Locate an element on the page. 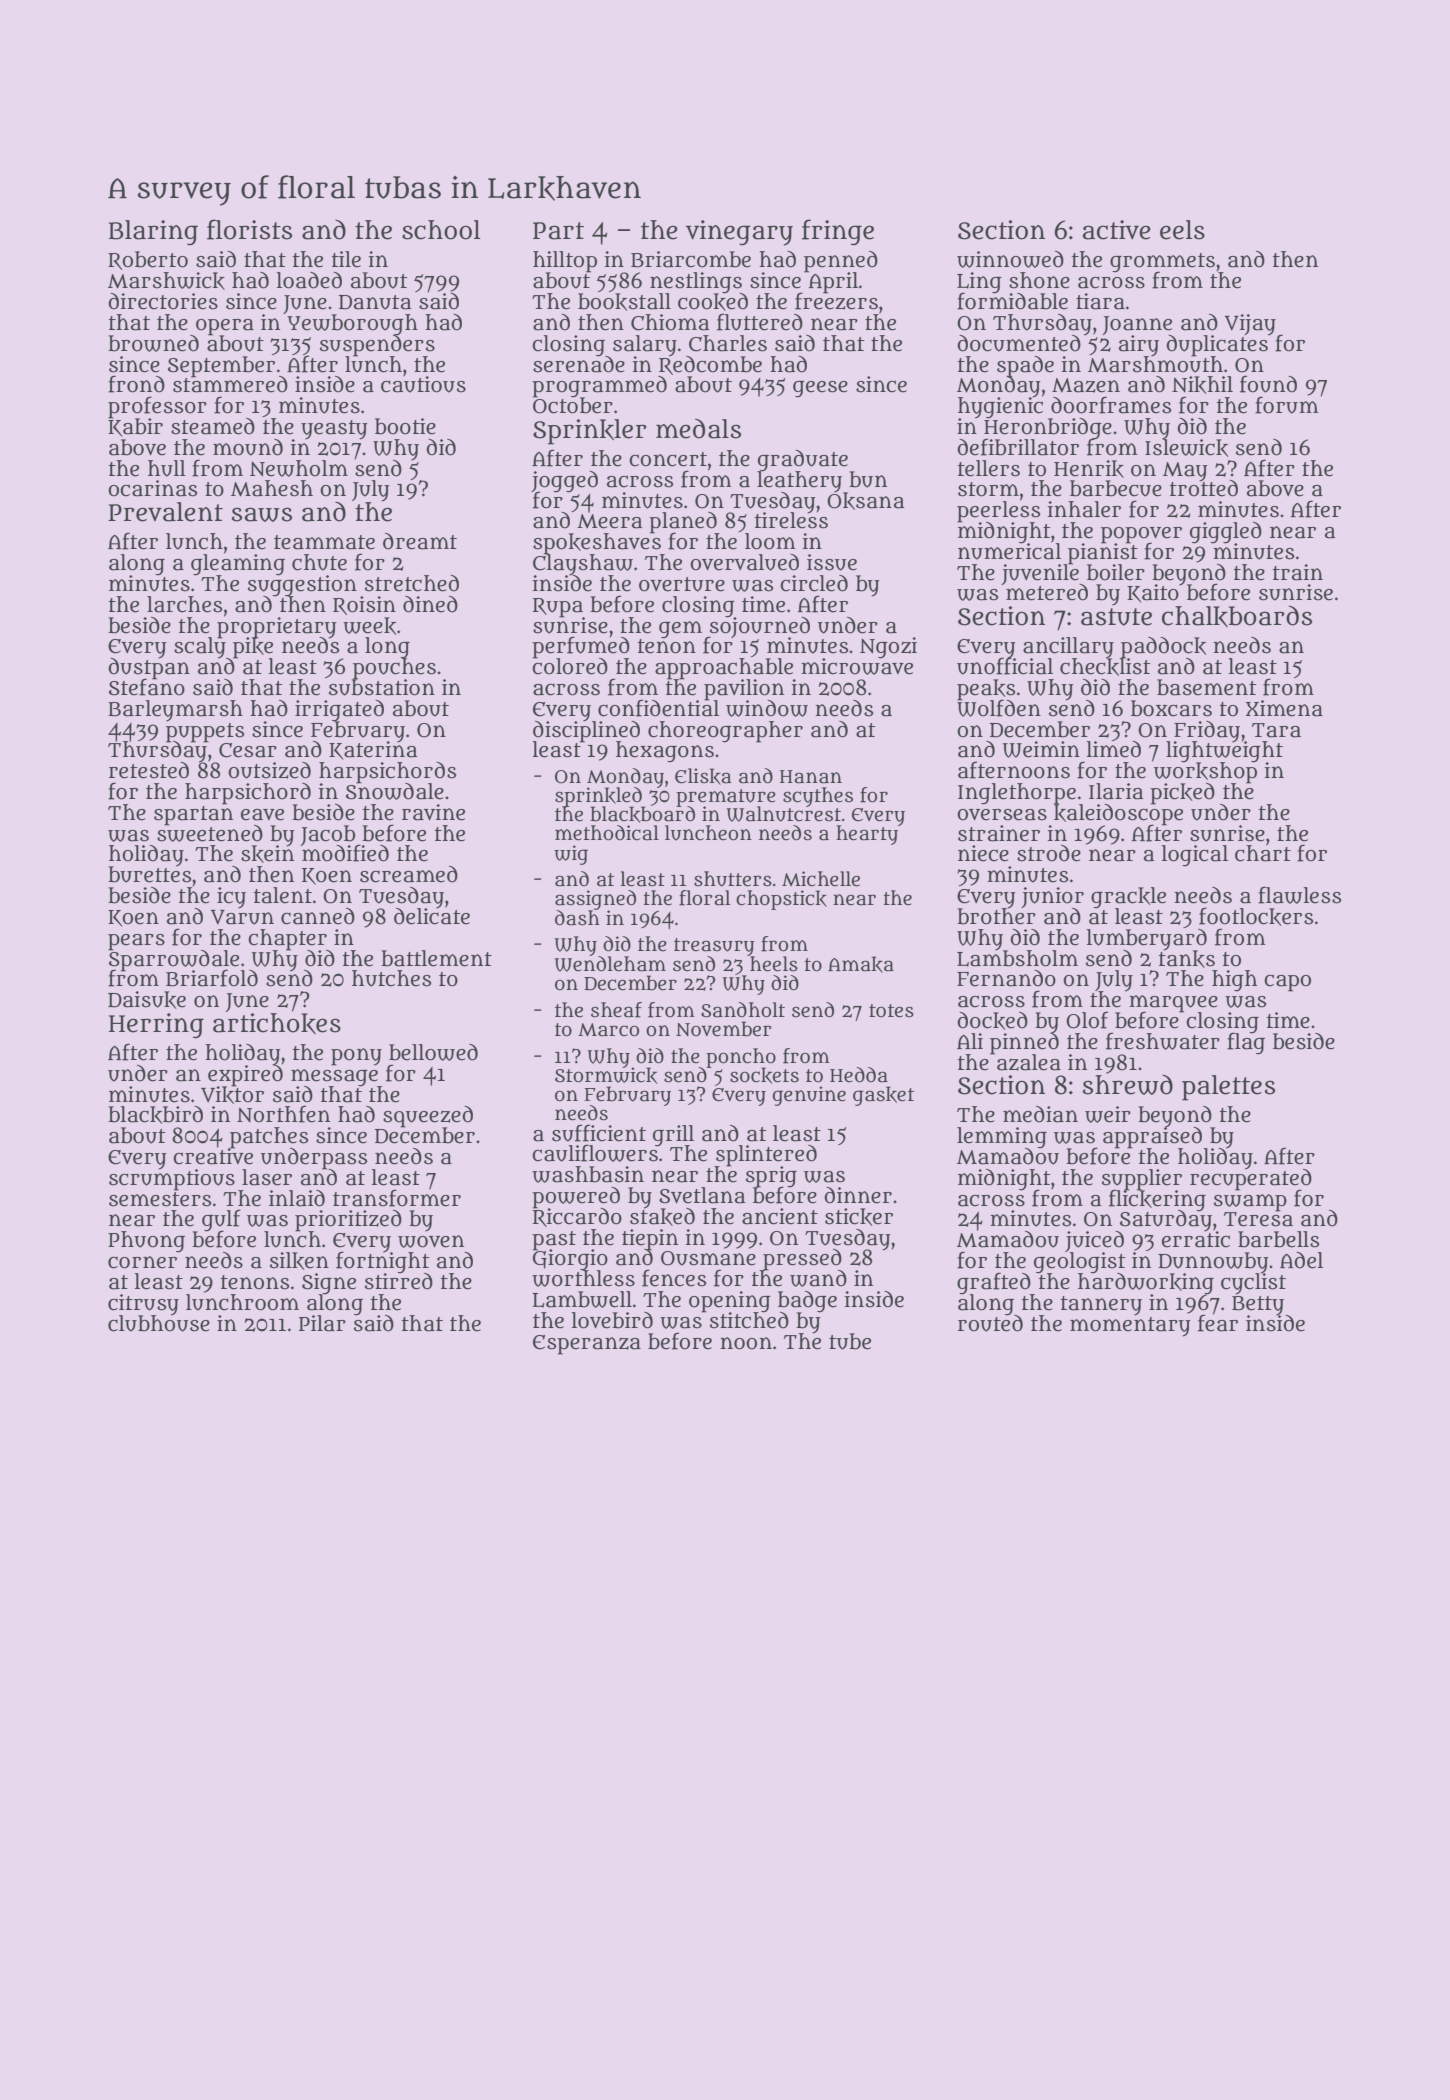 The width and height of the image is (1450, 2100). Tara is located at coordinates (1276, 730).
